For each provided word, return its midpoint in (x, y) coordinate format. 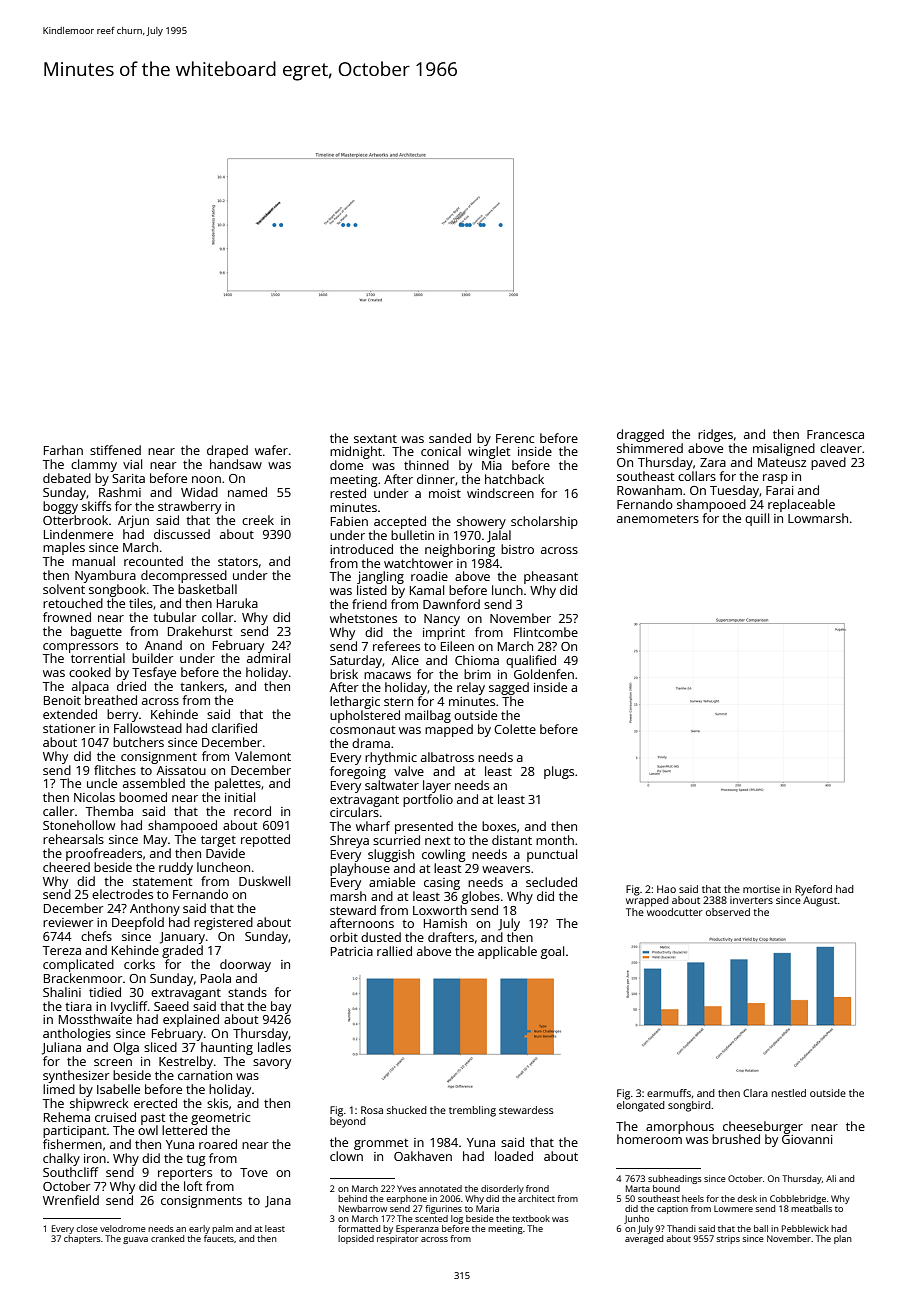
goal (552, 952)
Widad (199, 492)
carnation (205, 1075)
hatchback (514, 479)
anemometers (658, 519)
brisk (344, 674)
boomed (143, 797)
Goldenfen (544, 674)
